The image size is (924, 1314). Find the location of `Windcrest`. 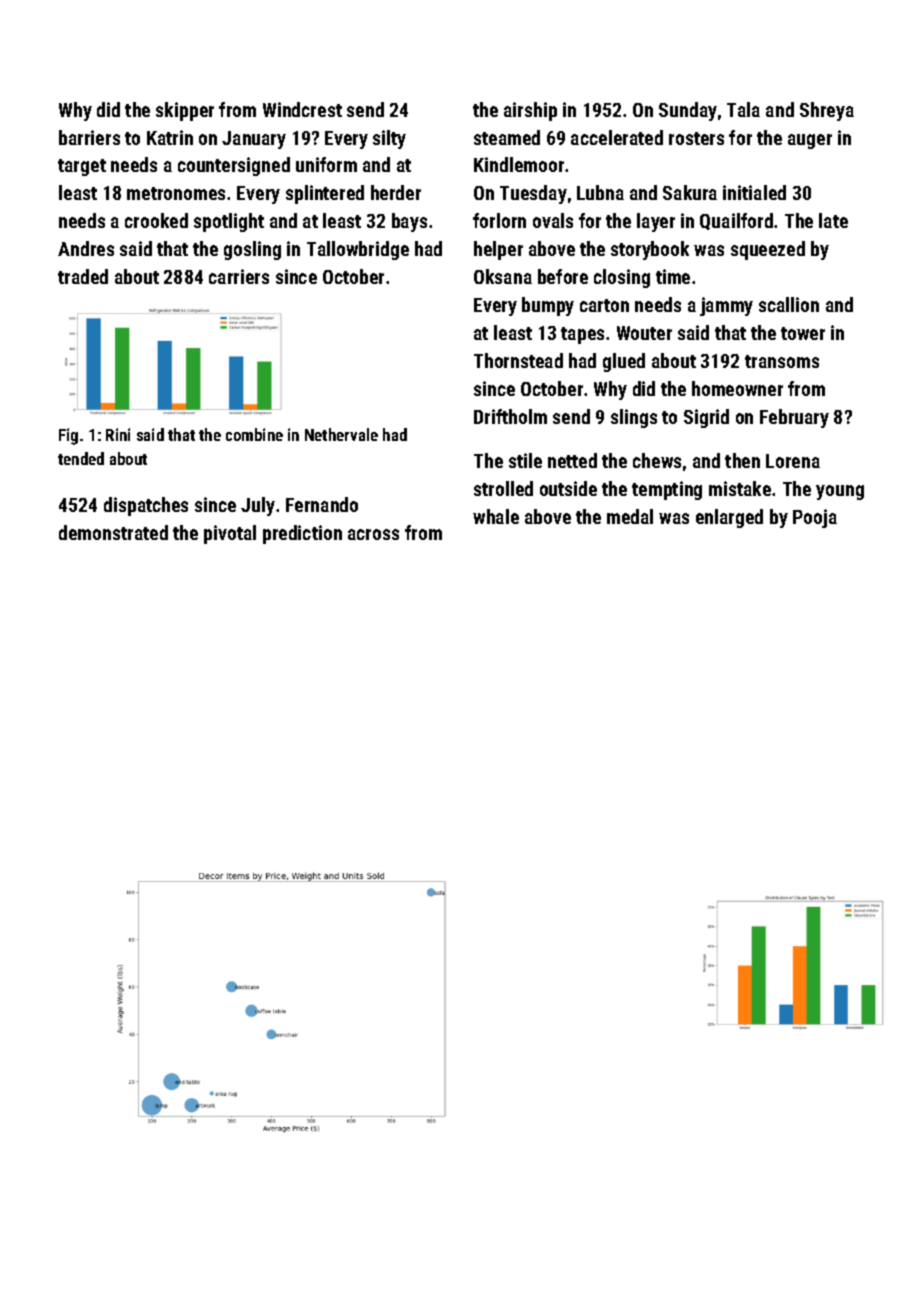

Windcrest is located at coordinates (302, 109).
